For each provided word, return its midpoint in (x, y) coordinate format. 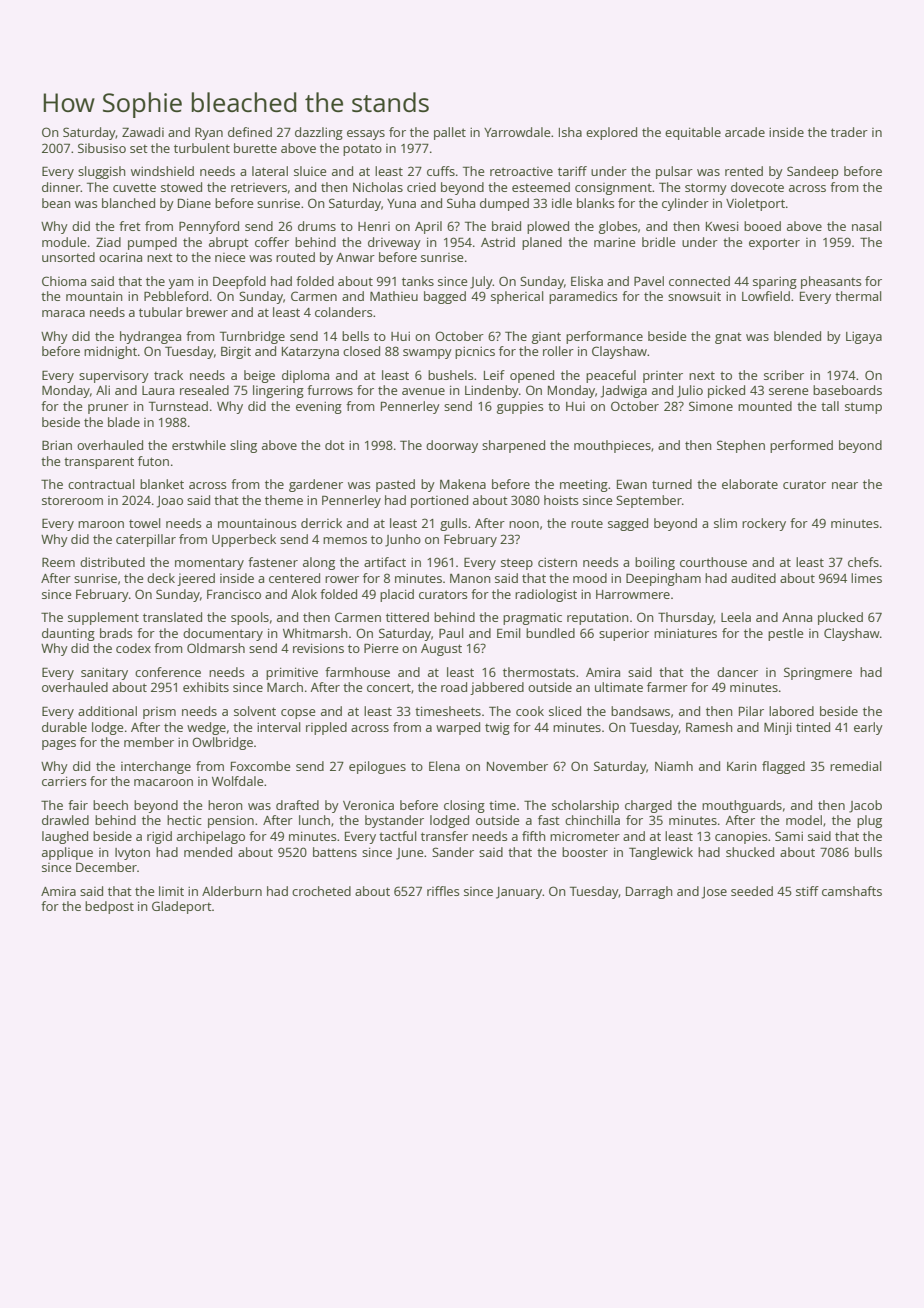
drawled (65, 820)
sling (243, 446)
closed (361, 351)
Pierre (381, 648)
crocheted (321, 891)
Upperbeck (244, 540)
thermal (858, 296)
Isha (570, 132)
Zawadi (143, 132)
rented (744, 171)
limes (866, 578)
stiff (807, 891)
